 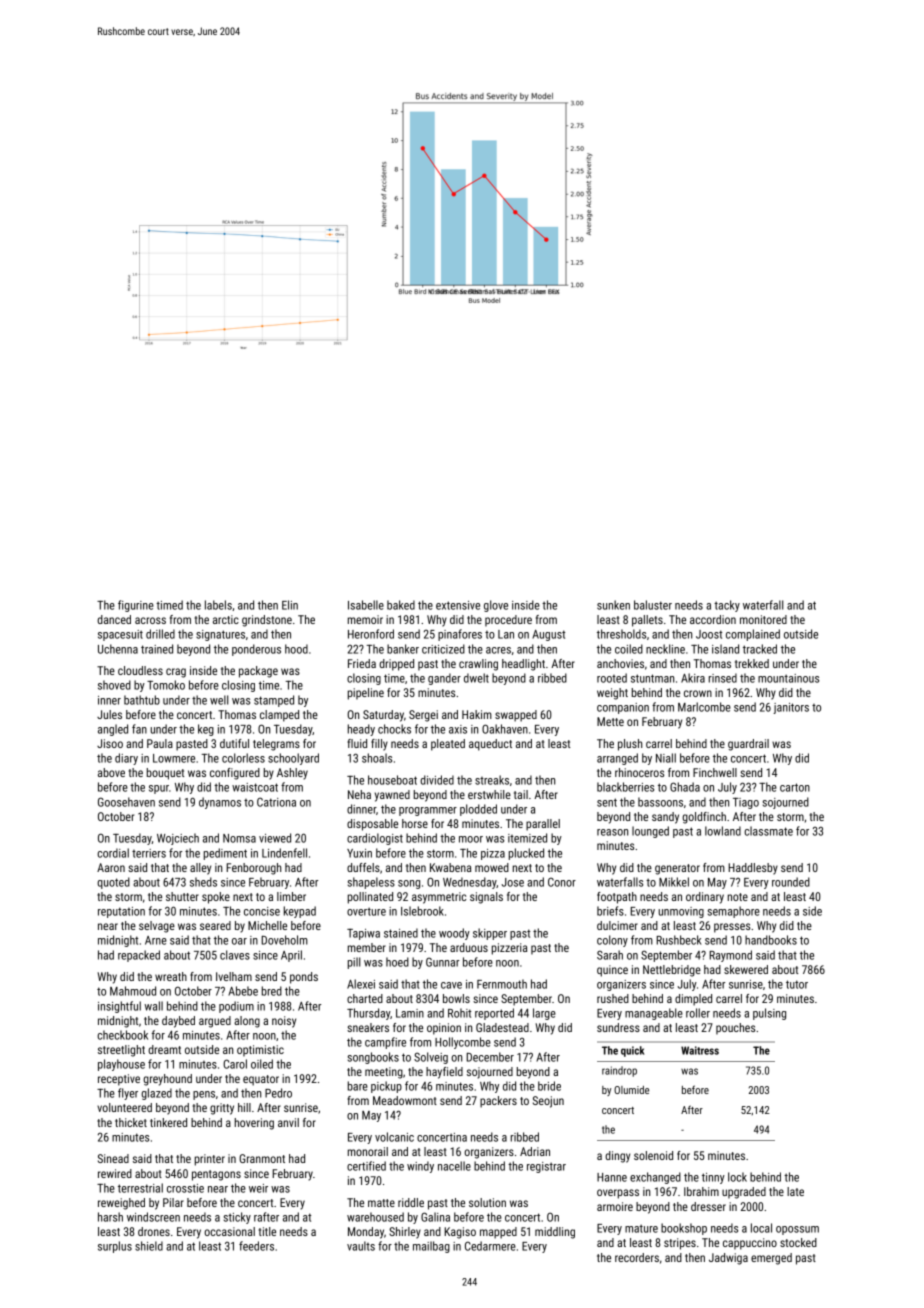 What do you see at coordinates (476, 678) in the screenshot?
I see `dwelt` at bounding box center [476, 678].
